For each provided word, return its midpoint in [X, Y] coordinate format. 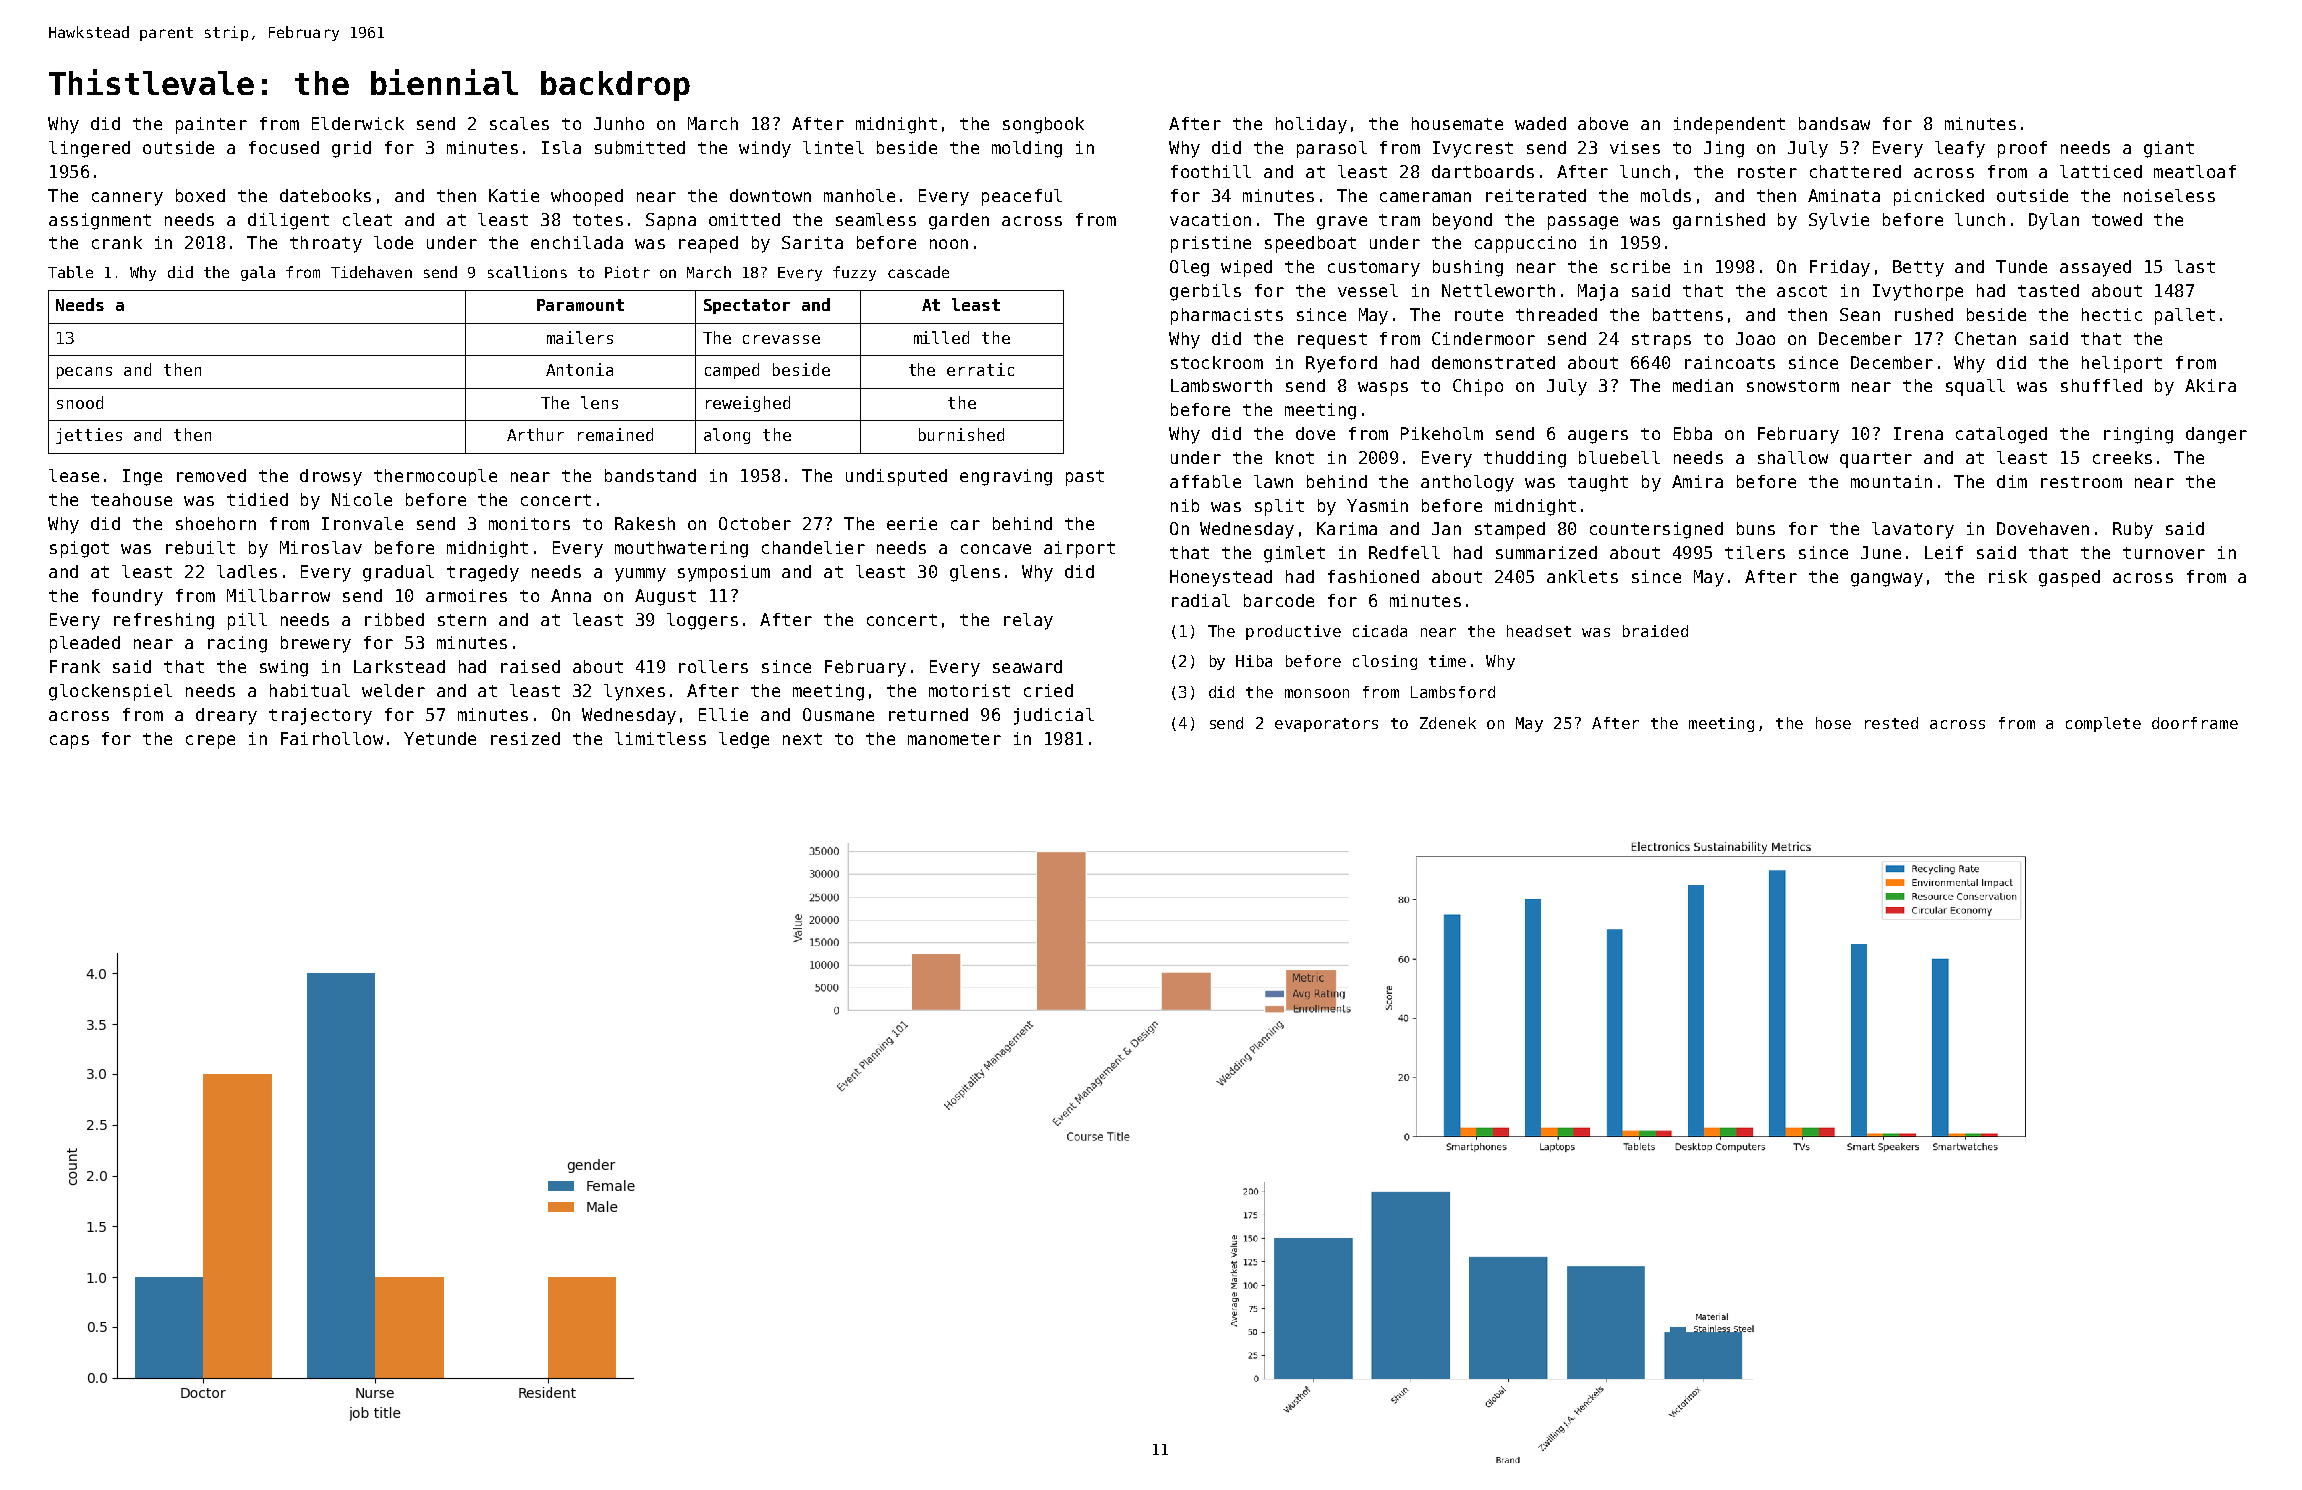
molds [1666, 195]
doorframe [2195, 723]
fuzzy [854, 273]
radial [1201, 600]
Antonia [579, 369]
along [727, 436]
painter [211, 125]
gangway [1887, 580]
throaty [326, 244]
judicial [1054, 716]
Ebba [1693, 433]
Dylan [2054, 221]
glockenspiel [110, 692]
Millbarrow [278, 595]
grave [1342, 223]
